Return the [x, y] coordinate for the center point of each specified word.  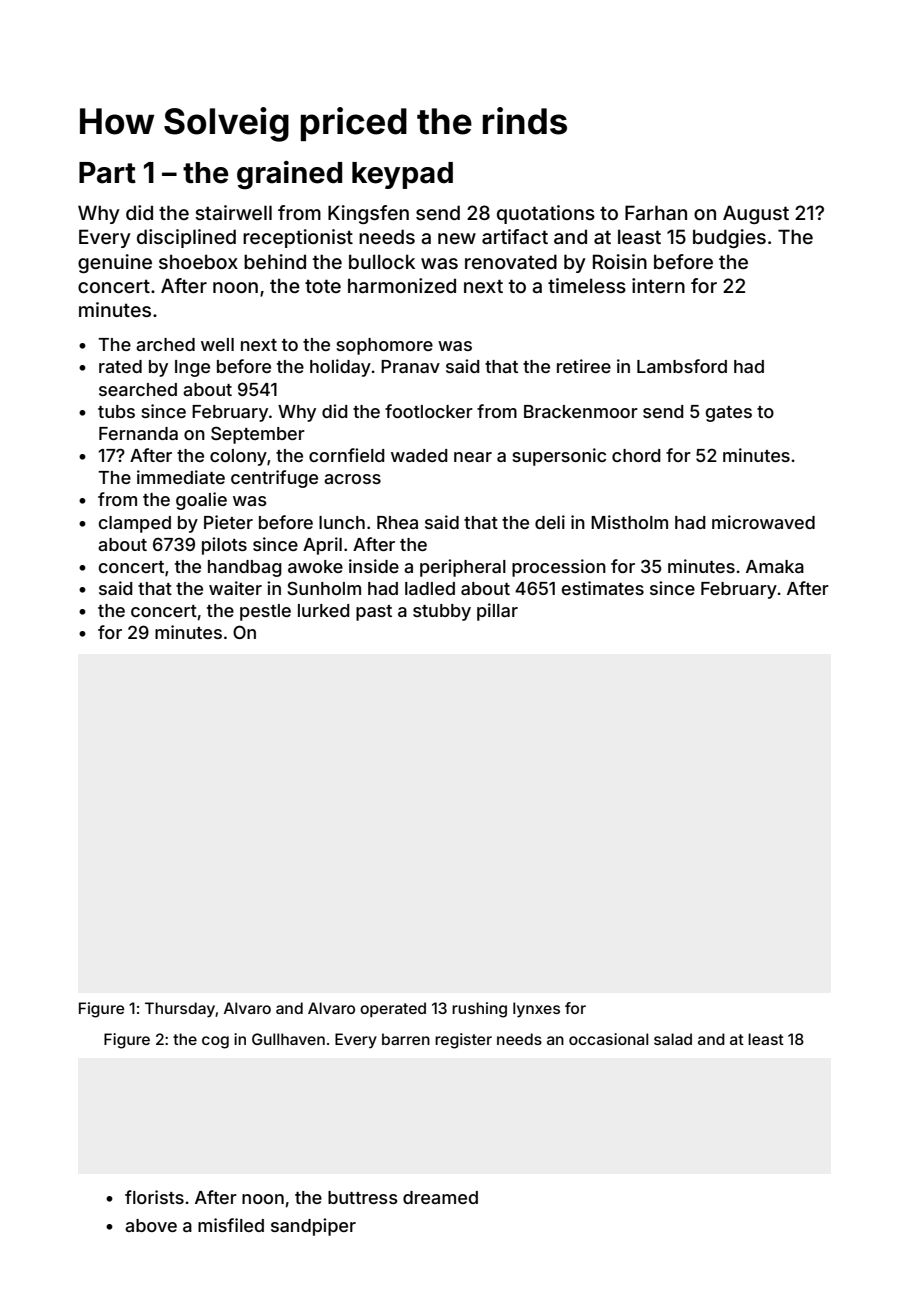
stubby [442, 612]
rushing [479, 1010]
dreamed [440, 1197]
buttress [363, 1197]
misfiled [231, 1225]
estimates [603, 588]
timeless [587, 285]
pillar [497, 612]
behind [275, 261]
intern [658, 285]
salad [673, 1039]
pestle [265, 612]
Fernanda [138, 433]
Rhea [397, 522]
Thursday [180, 1010]
